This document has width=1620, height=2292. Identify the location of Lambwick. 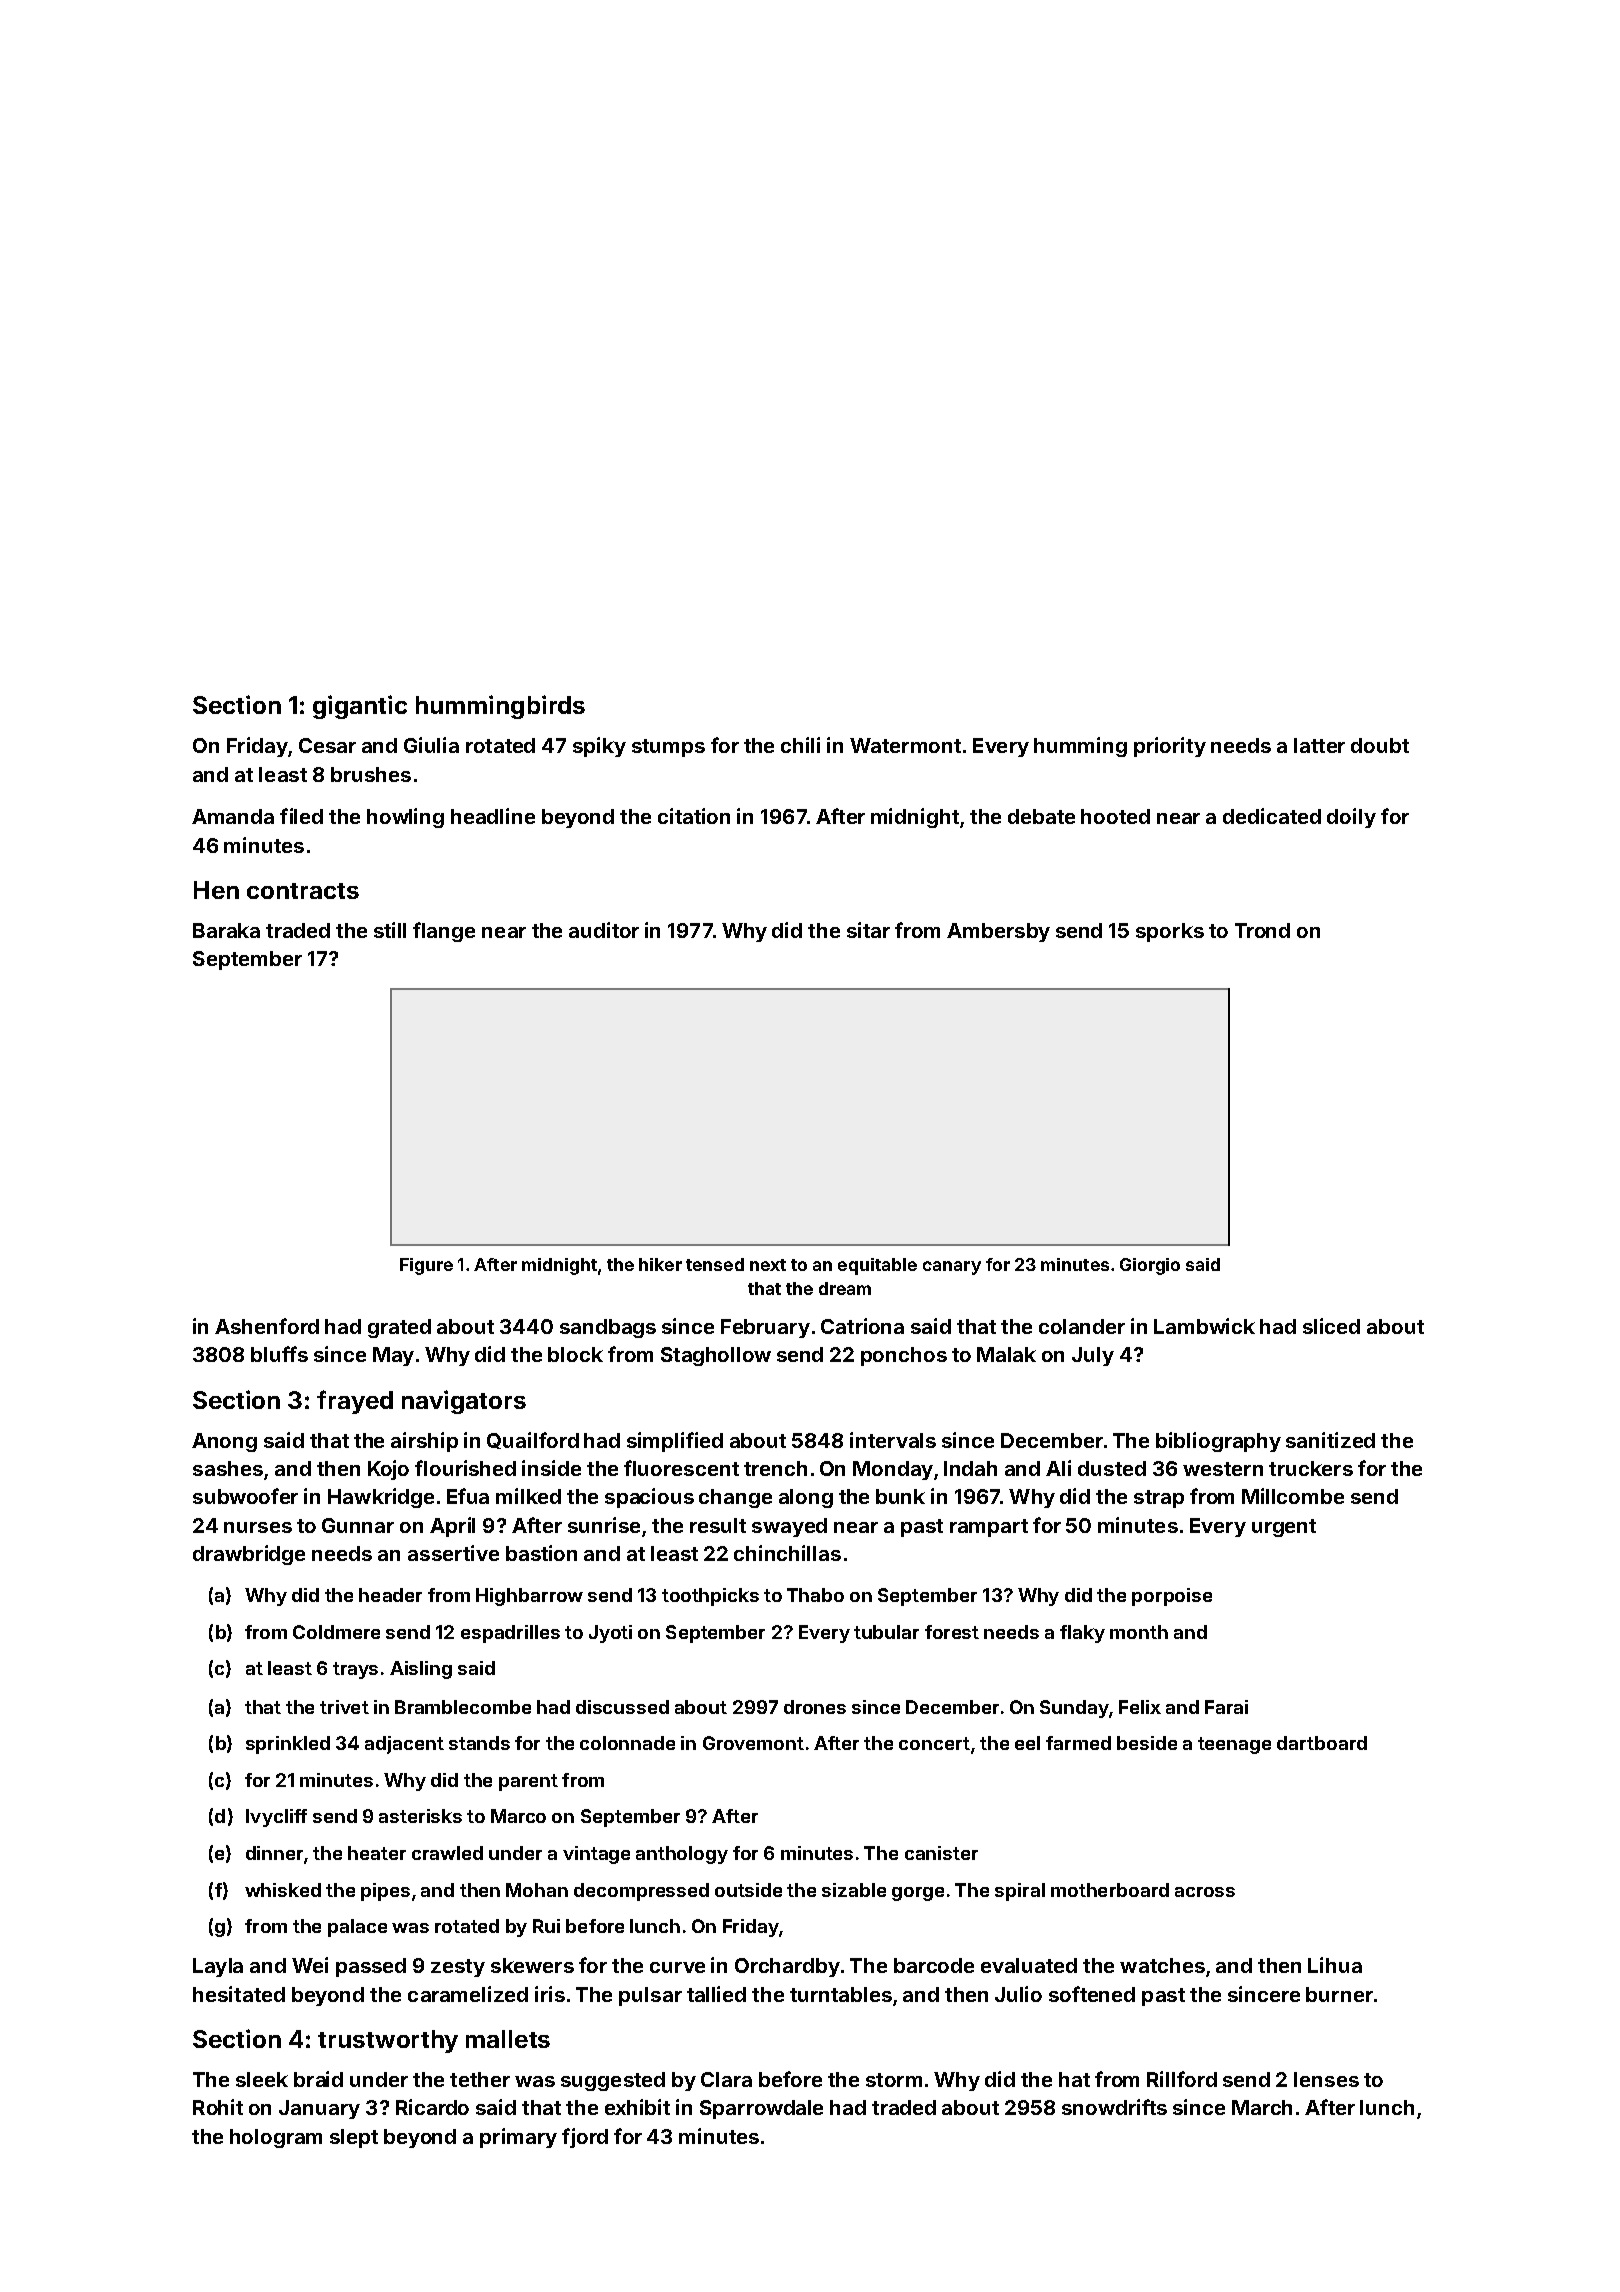
(1204, 1326).
